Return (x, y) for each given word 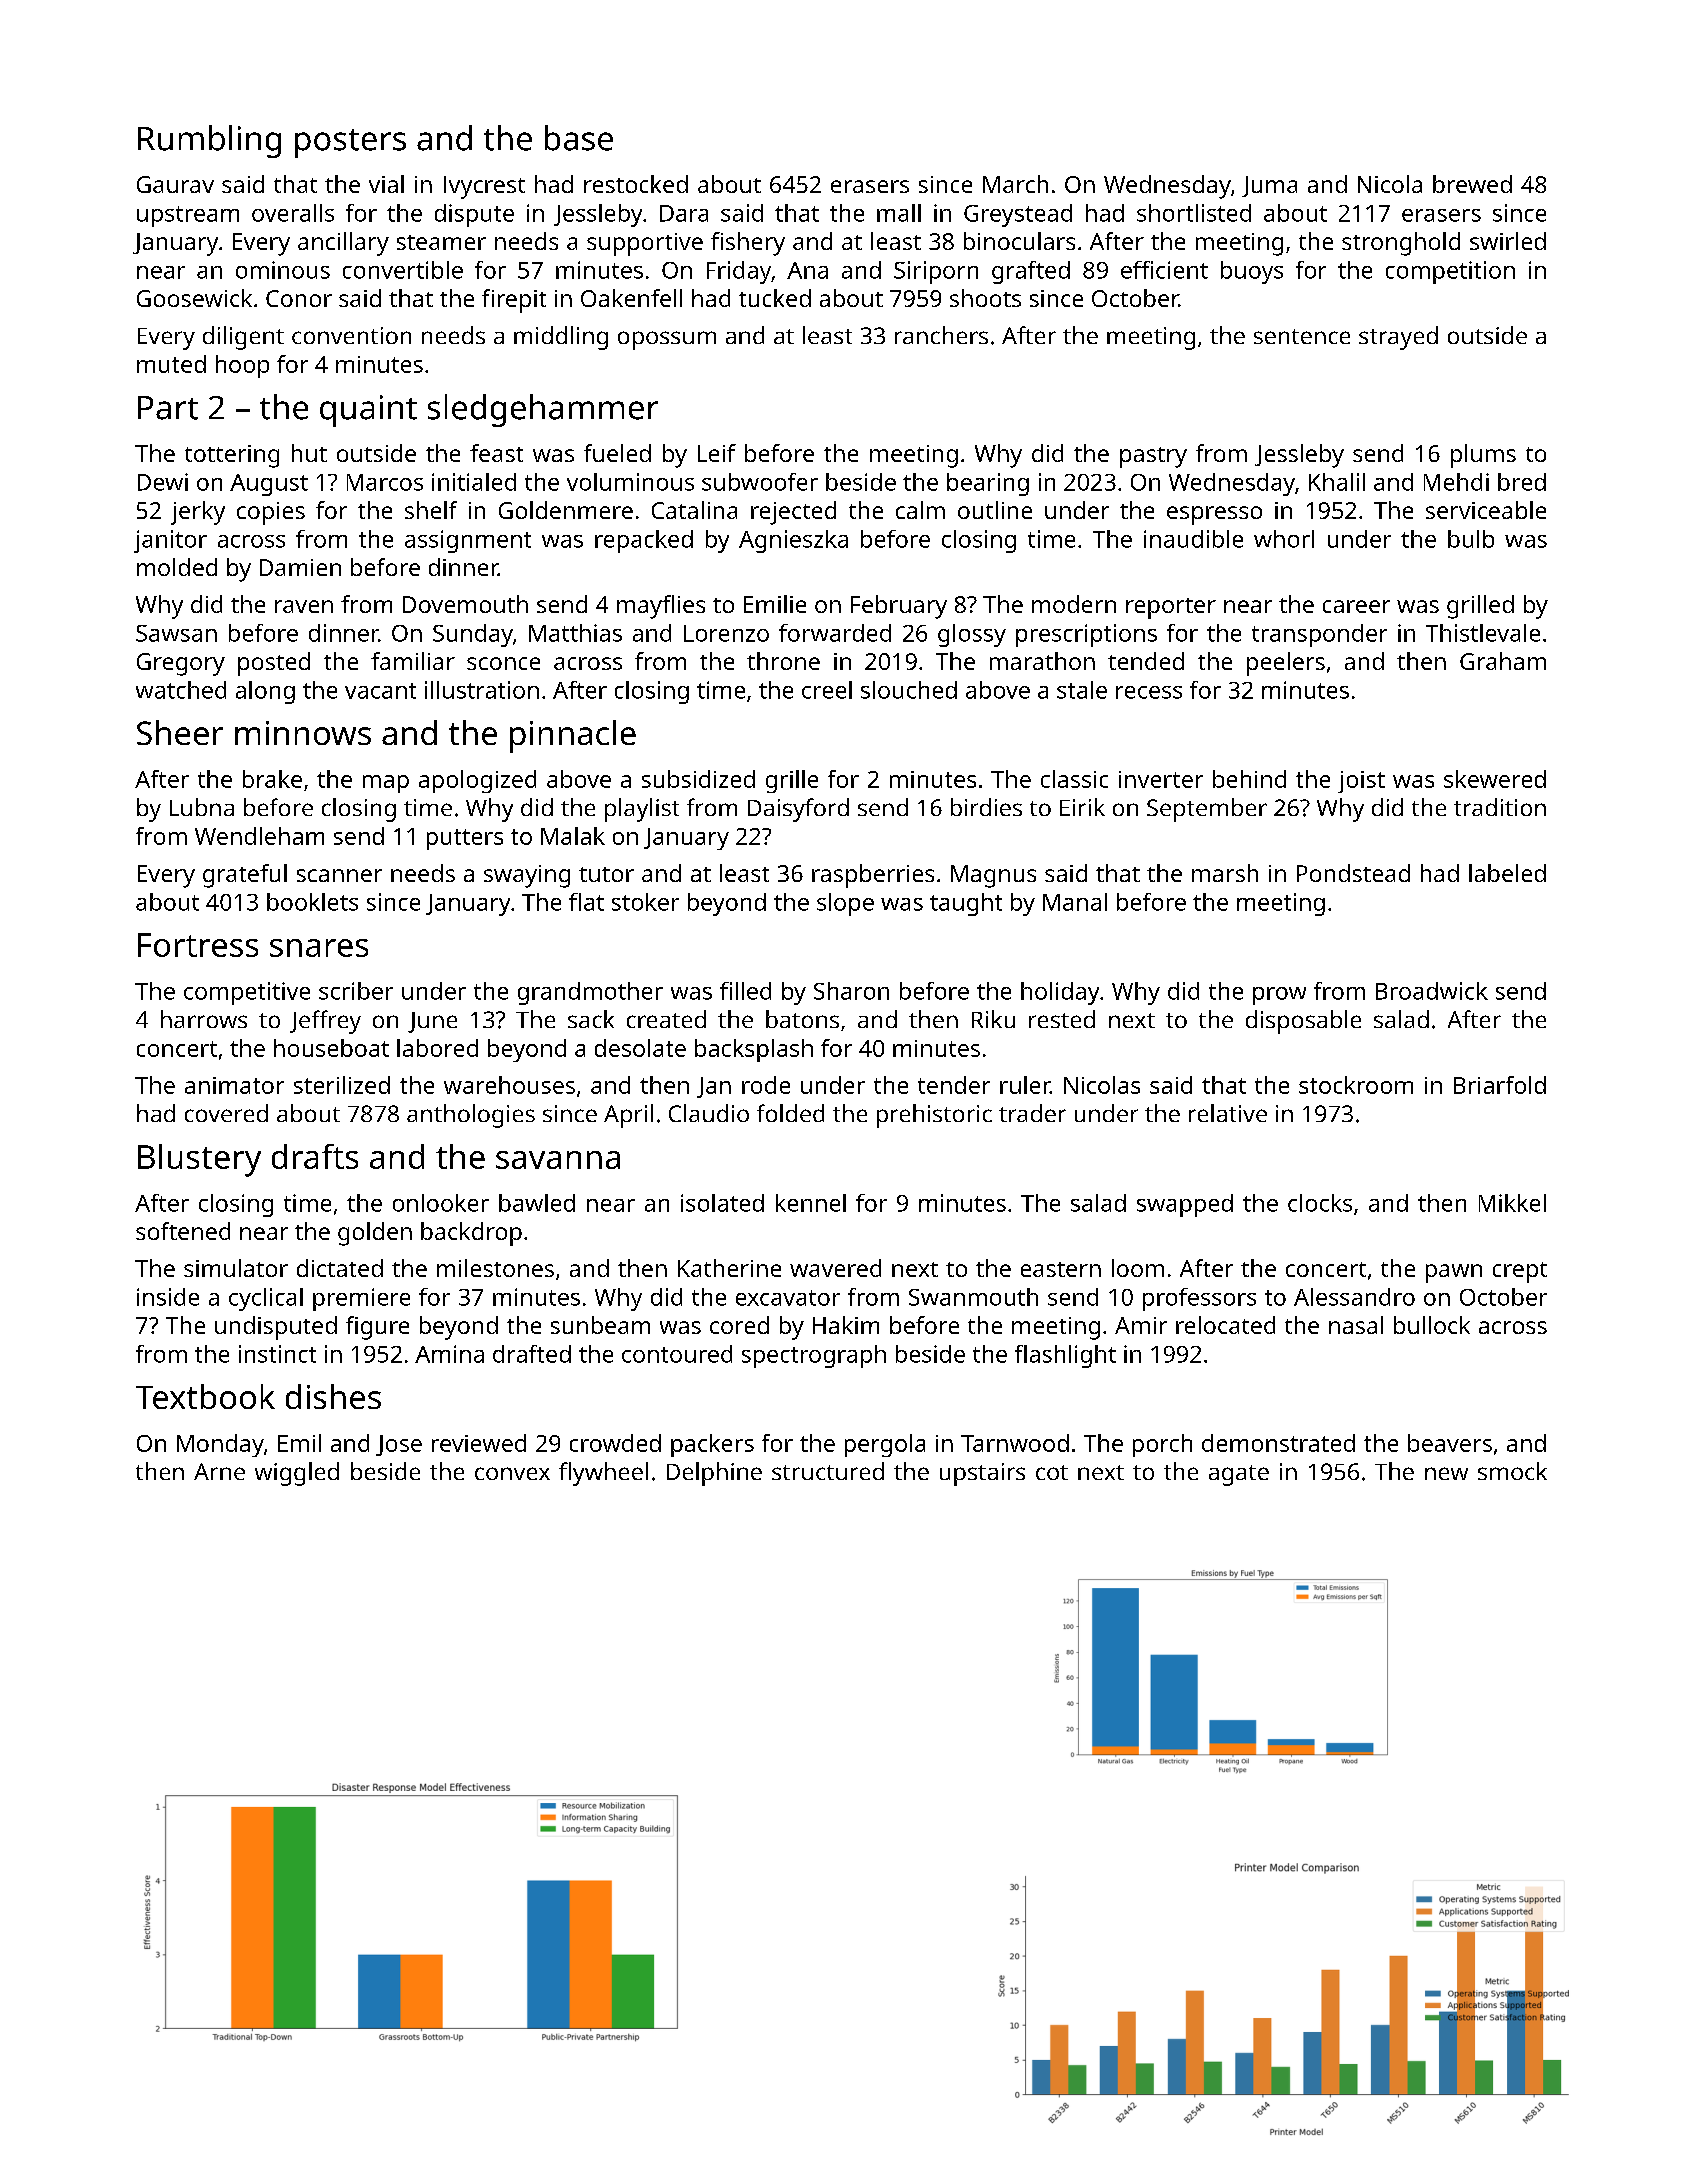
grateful (245, 876)
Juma (1269, 186)
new (1446, 1473)
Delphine (714, 1474)
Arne (219, 1471)
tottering (232, 456)
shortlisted (1194, 213)
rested (1062, 1019)
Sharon (851, 991)
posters (350, 143)
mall (899, 213)
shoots (985, 298)
